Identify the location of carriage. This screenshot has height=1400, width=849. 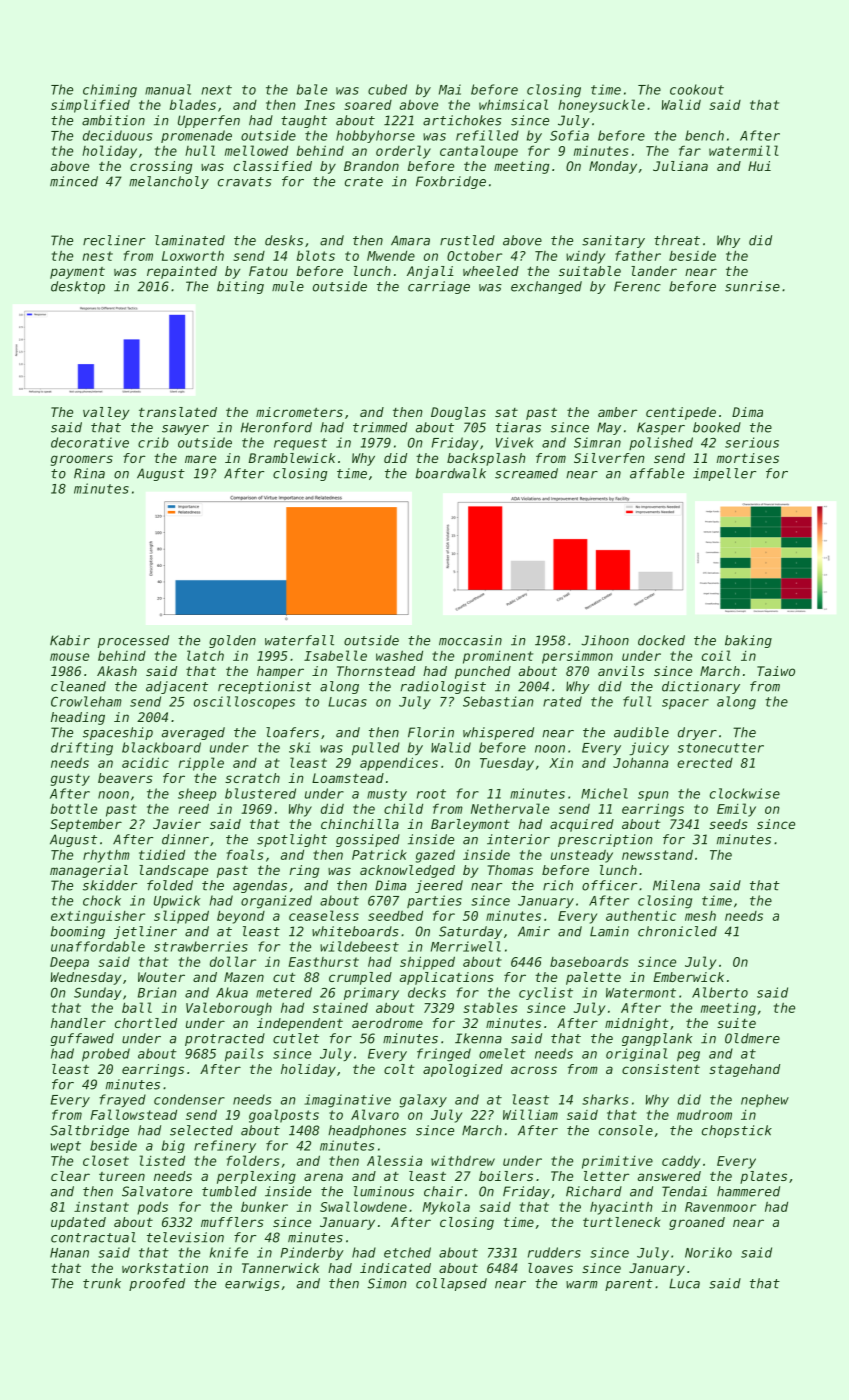
(439, 287).
